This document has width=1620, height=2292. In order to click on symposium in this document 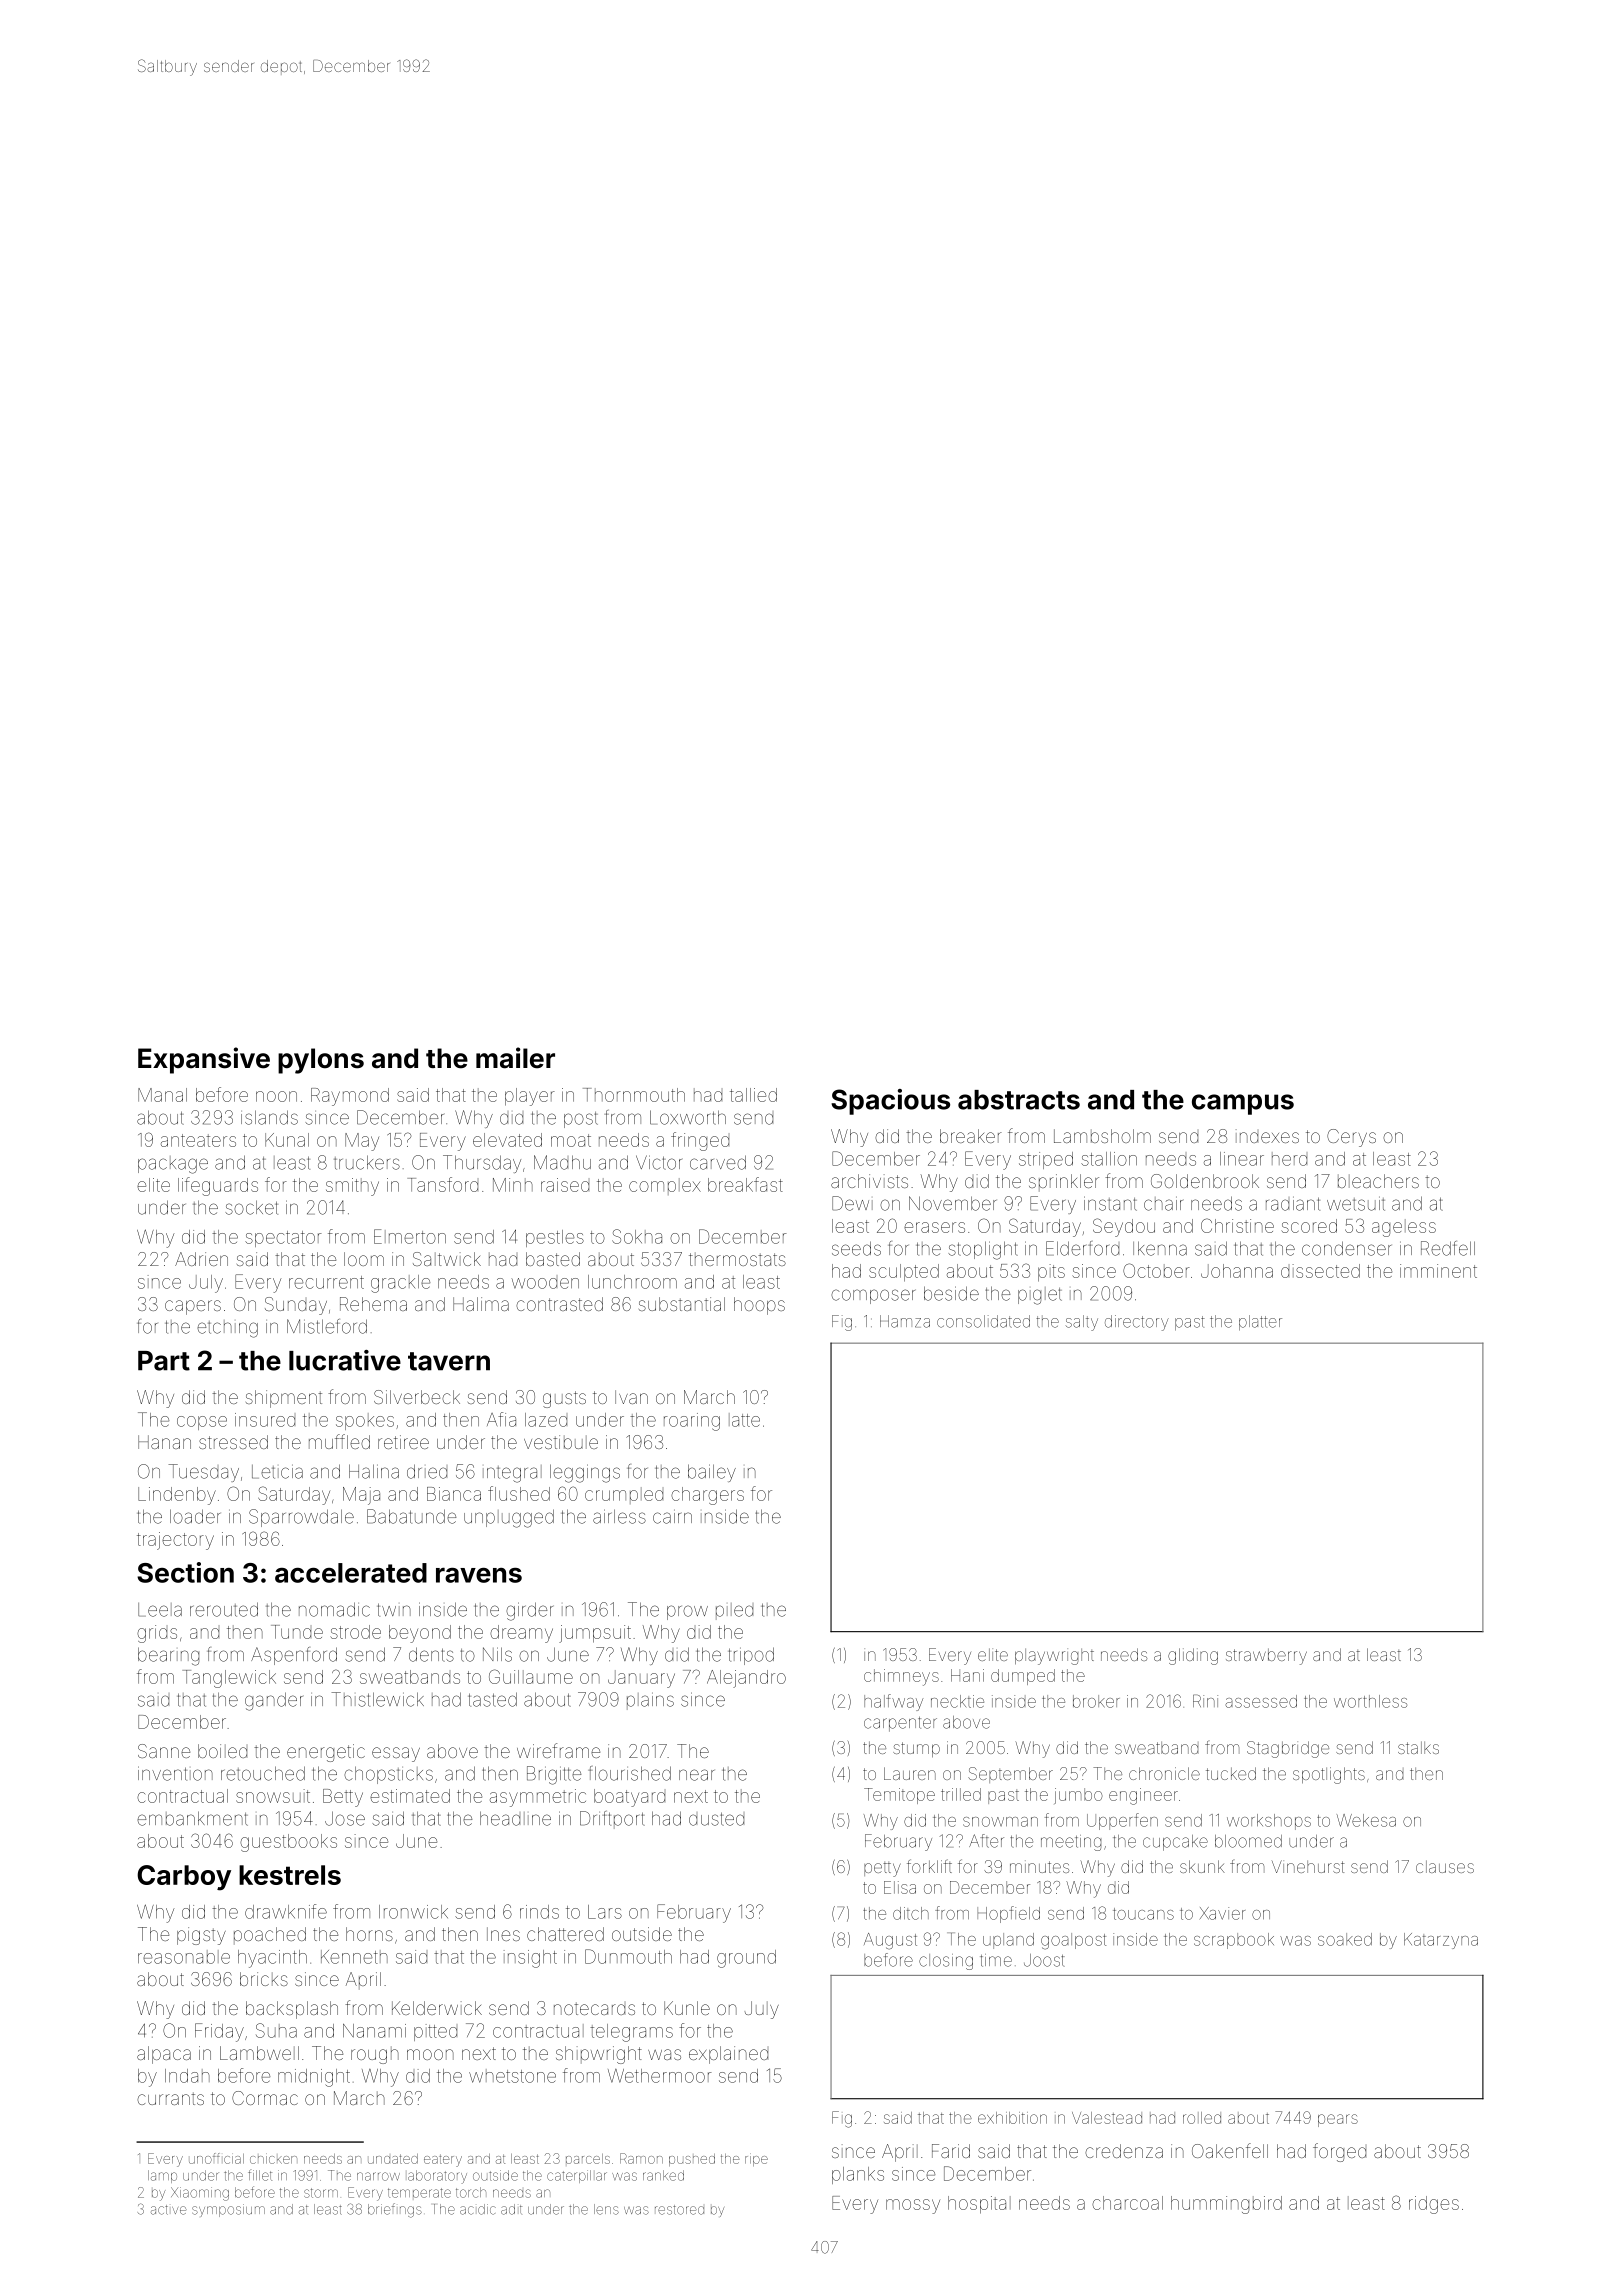, I will do `click(228, 2210)`.
